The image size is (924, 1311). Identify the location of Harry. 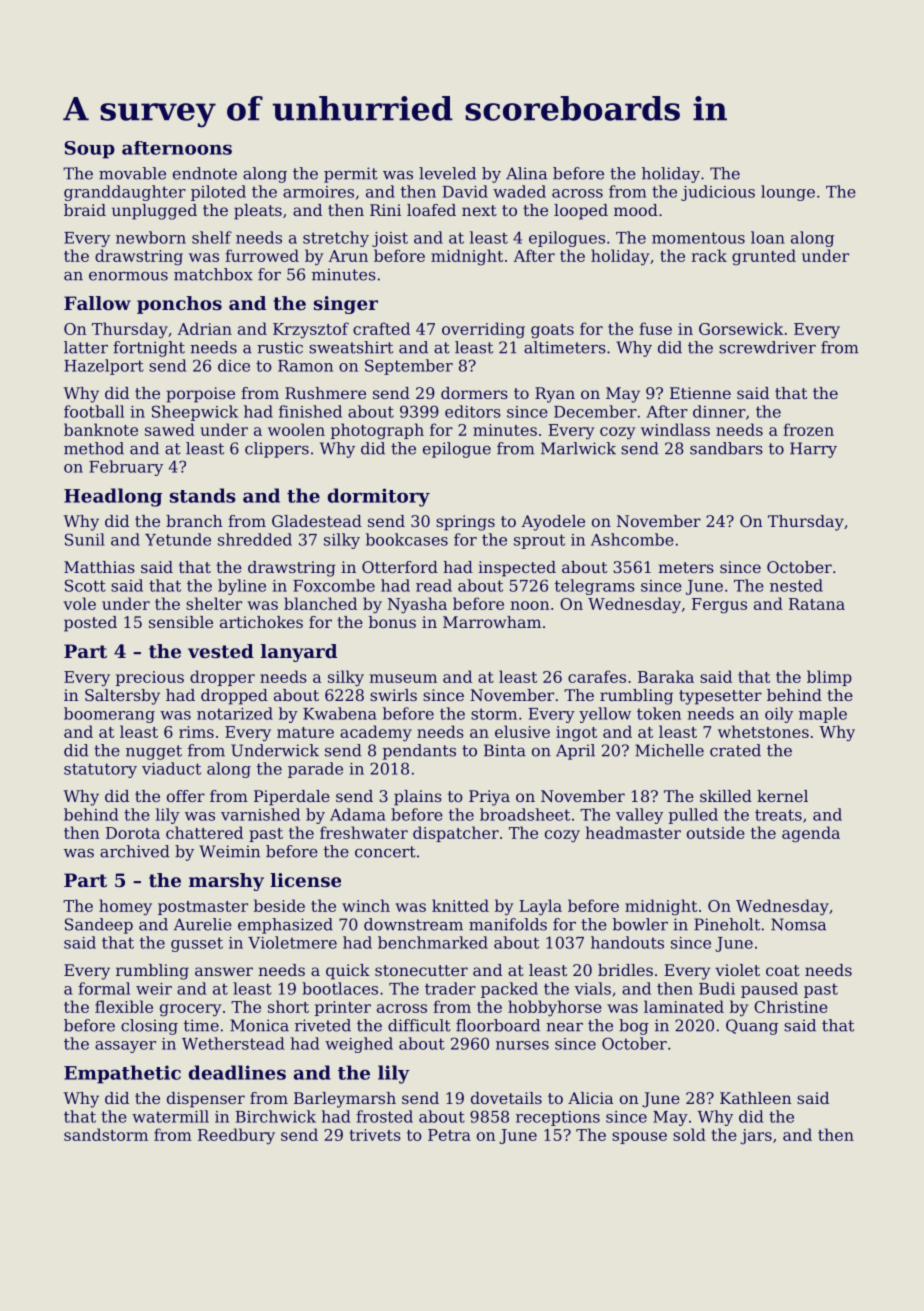
(813, 450).
